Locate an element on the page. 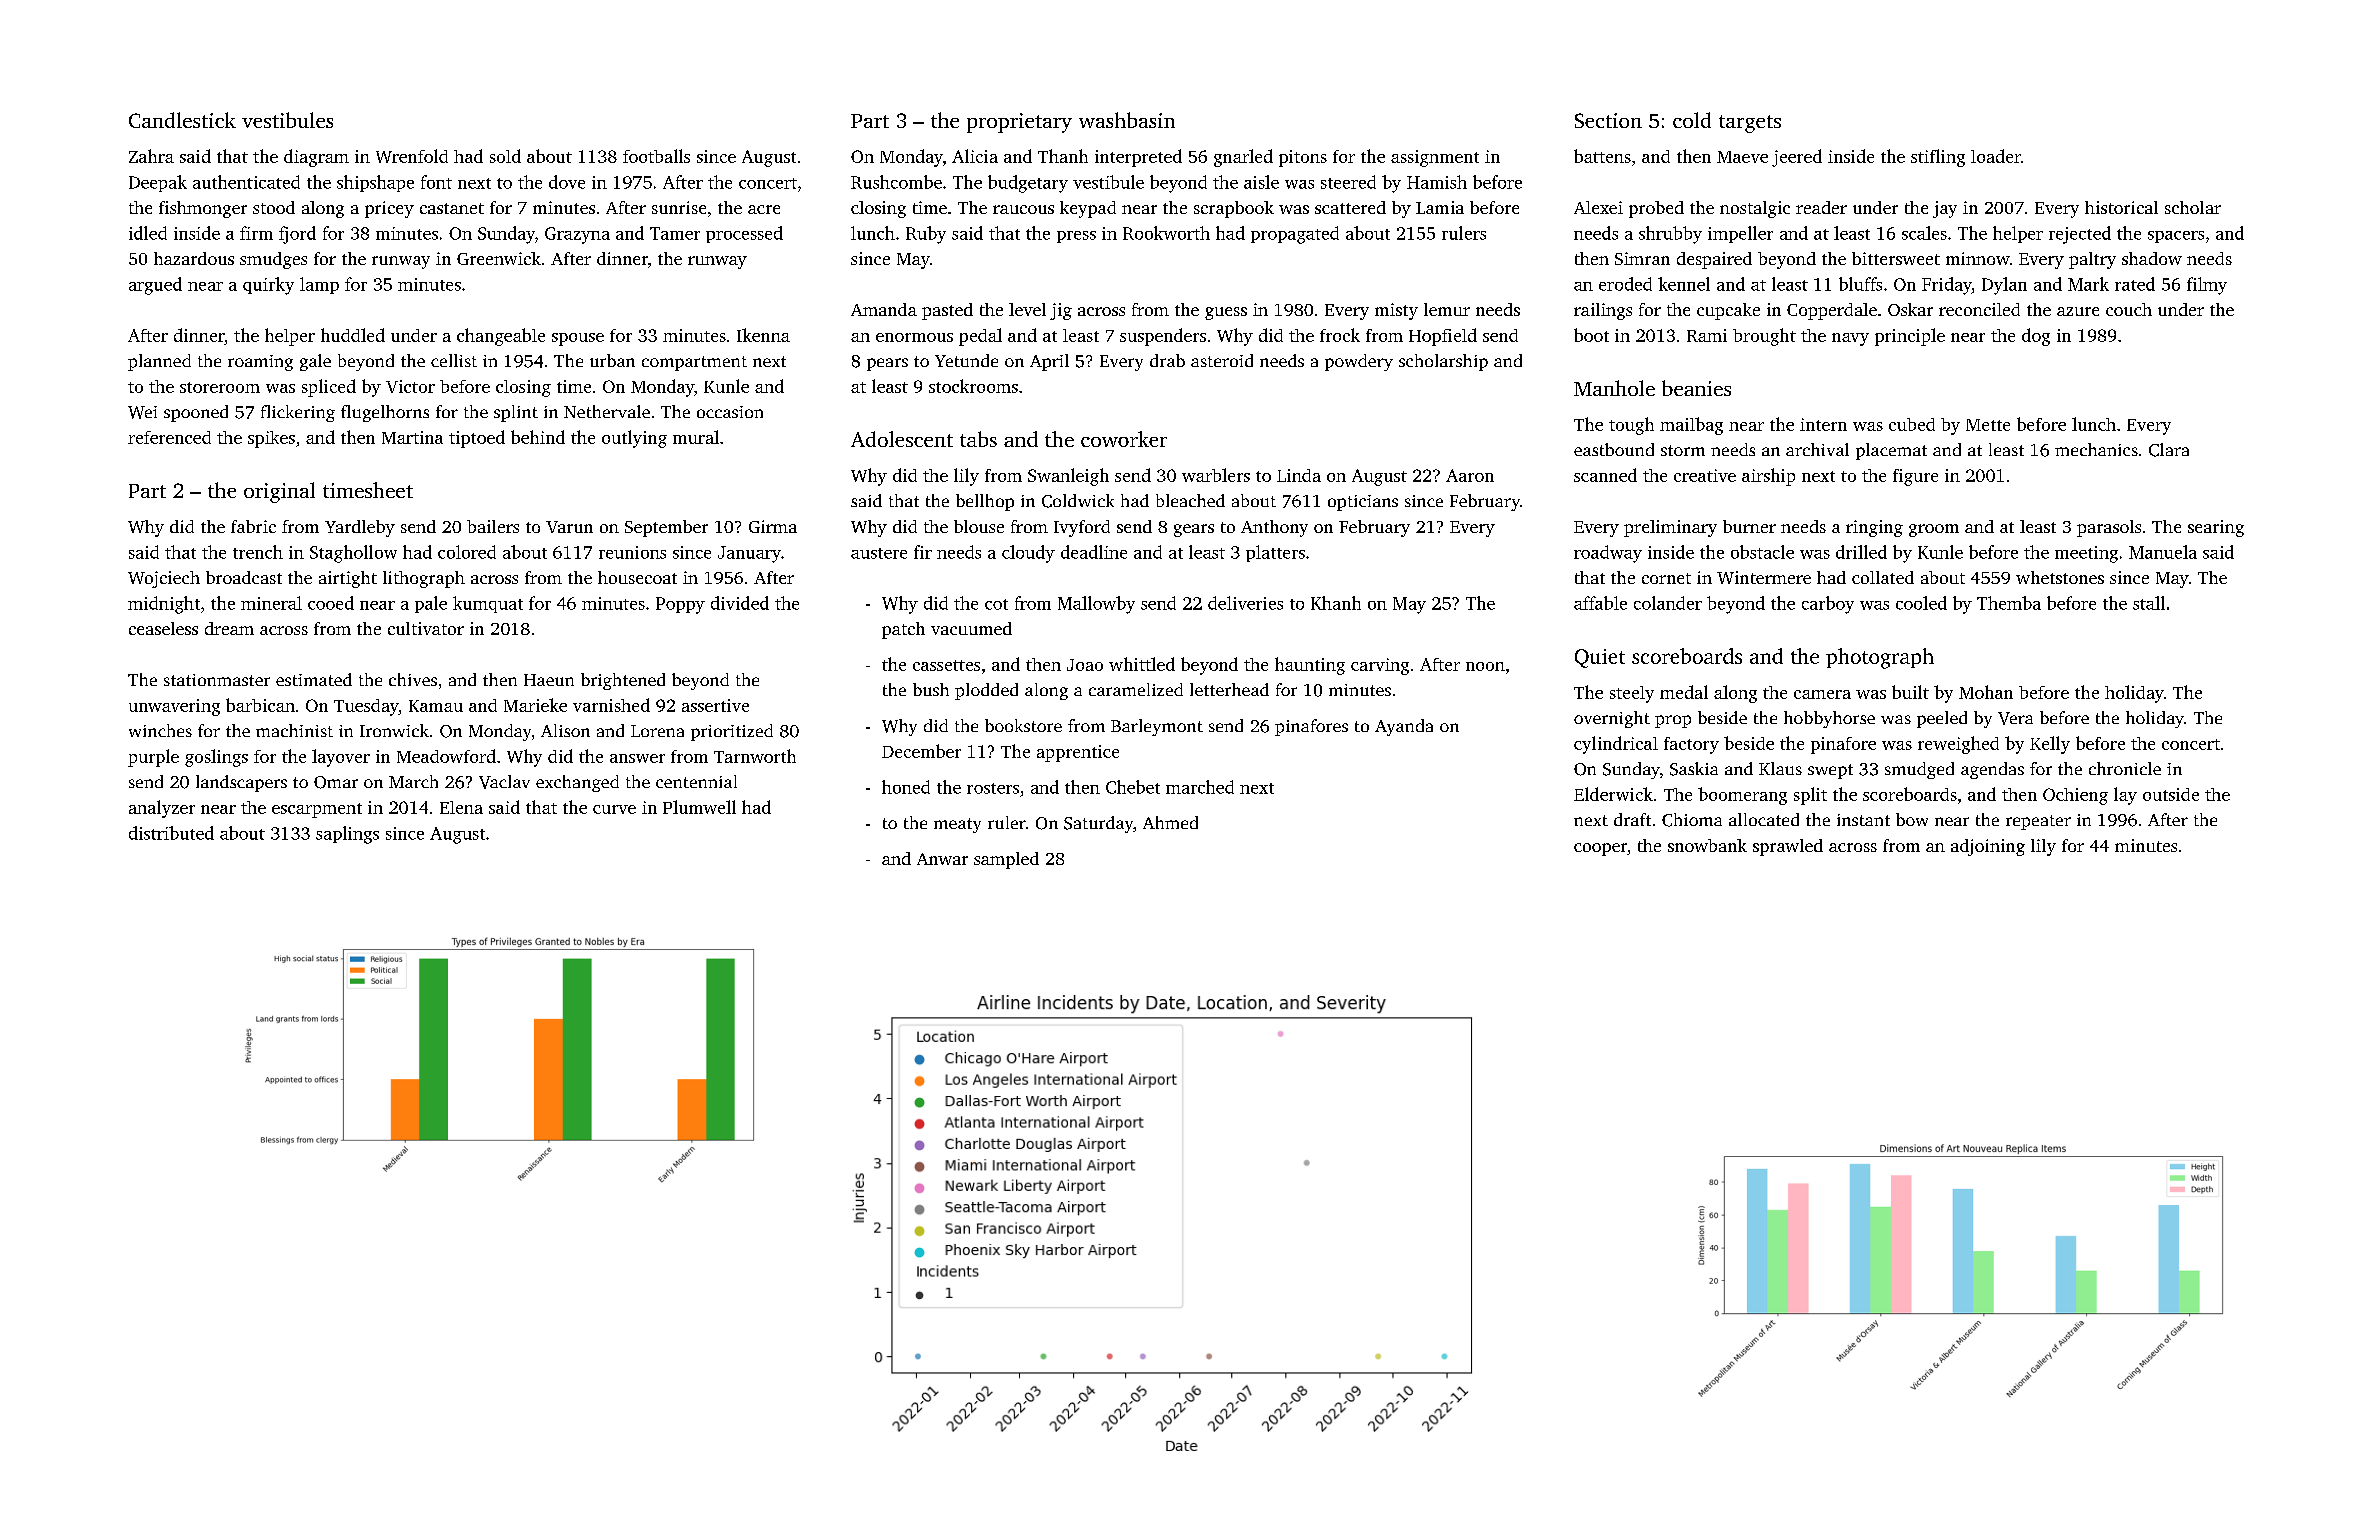 The image size is (2380, 1540). guess is located at coordinates (1226, 313).
